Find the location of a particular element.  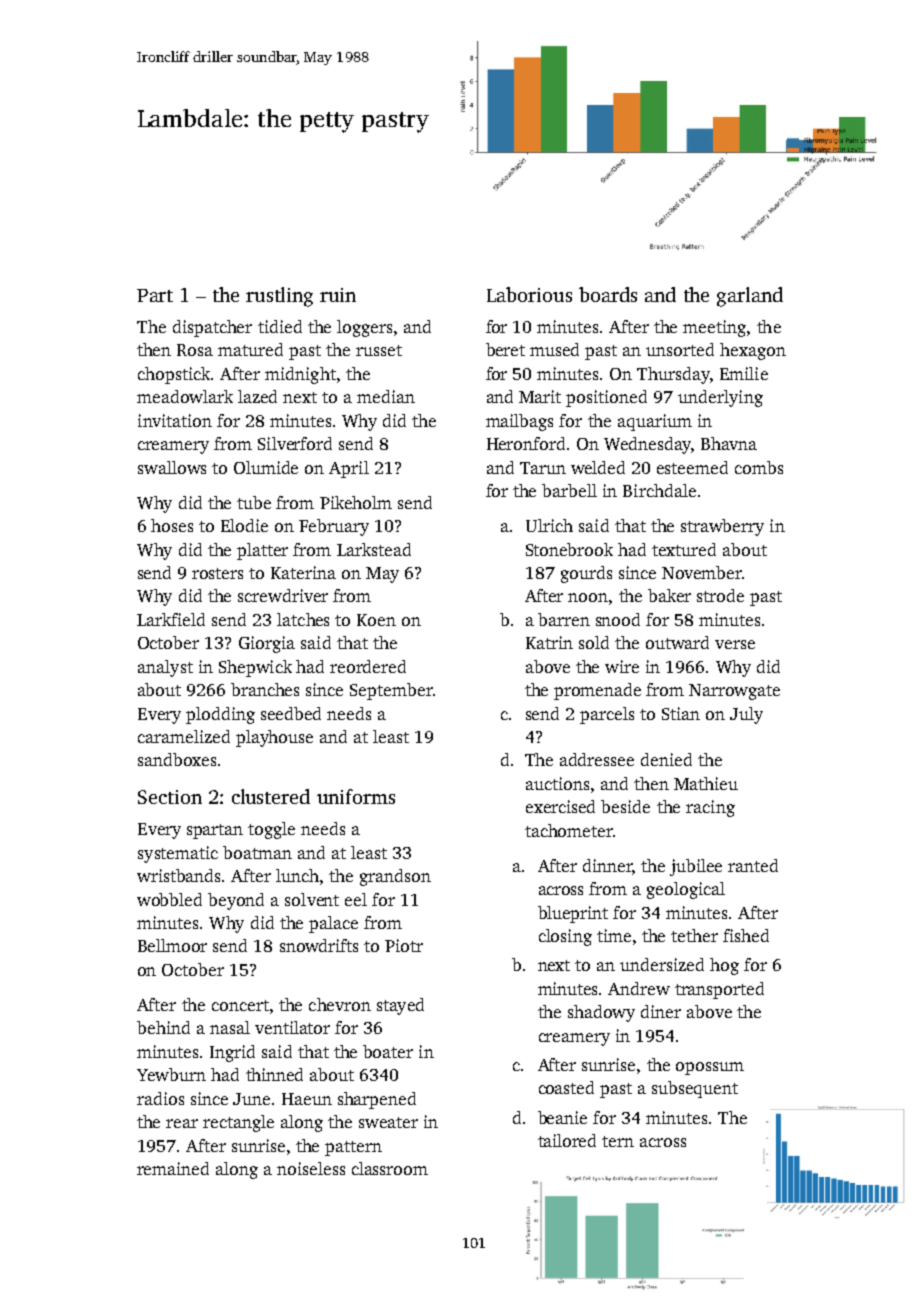

beanie is located at coordinates (562, 1117).
